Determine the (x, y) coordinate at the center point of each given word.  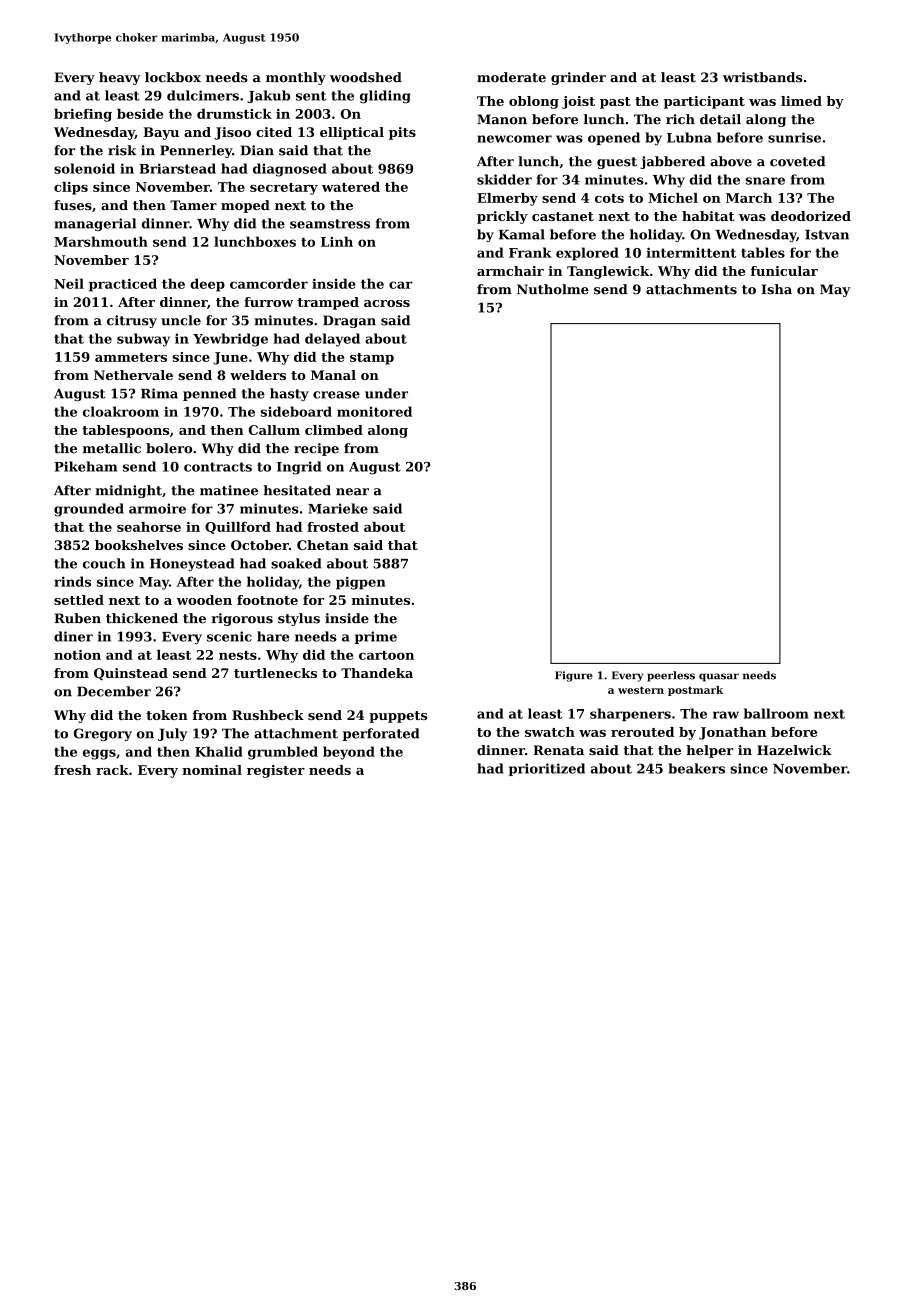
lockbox (173, 77)
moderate (511, 77)
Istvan (827, 235)
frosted (333, 527)
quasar (719, 677)
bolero (169, 448)
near (352, 492)
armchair (510, 271)
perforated (381, 734)
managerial (95, 224)
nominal (212, 770)
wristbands (762, 77)
